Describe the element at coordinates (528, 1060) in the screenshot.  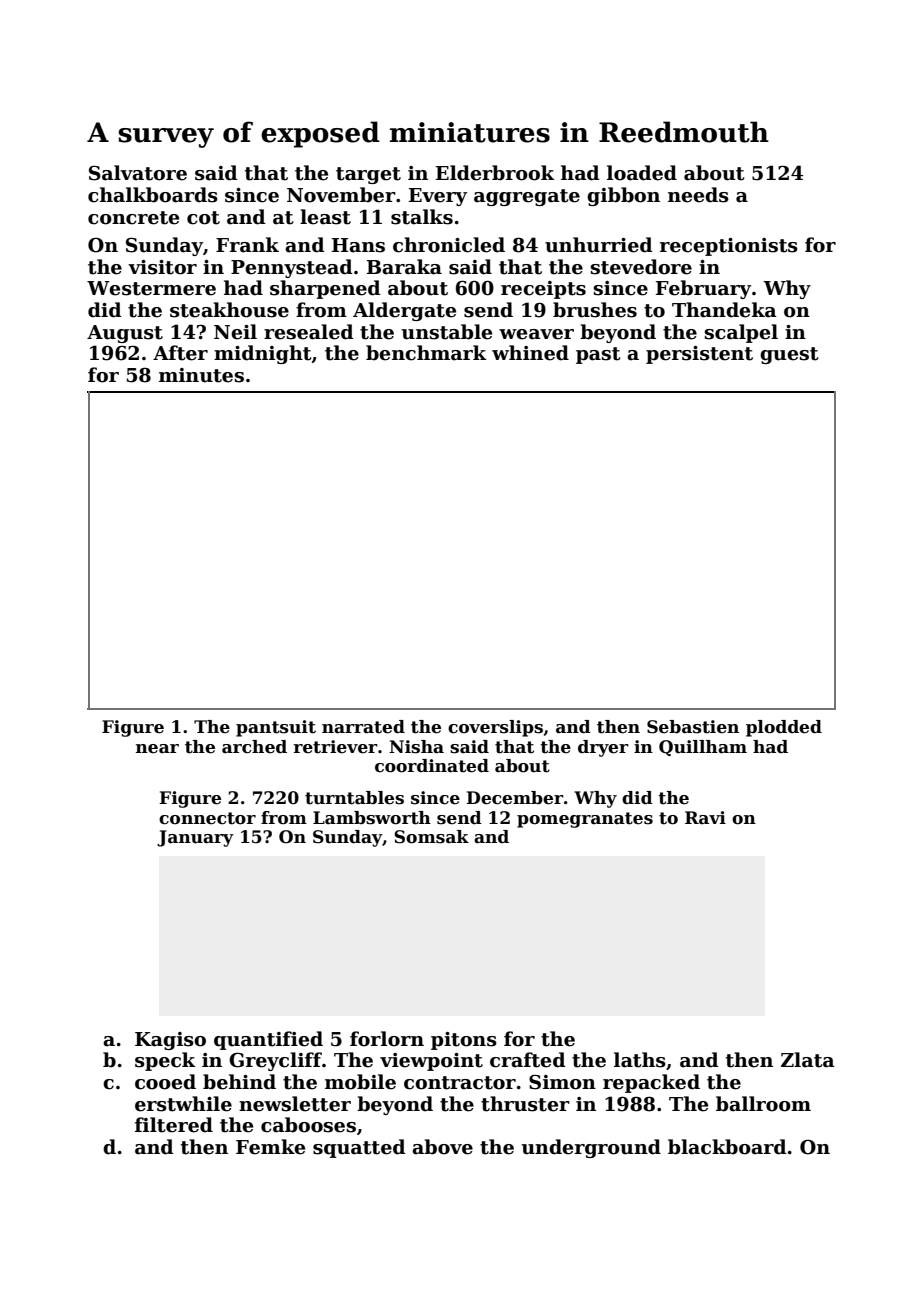
I see `crafted` at that location.
